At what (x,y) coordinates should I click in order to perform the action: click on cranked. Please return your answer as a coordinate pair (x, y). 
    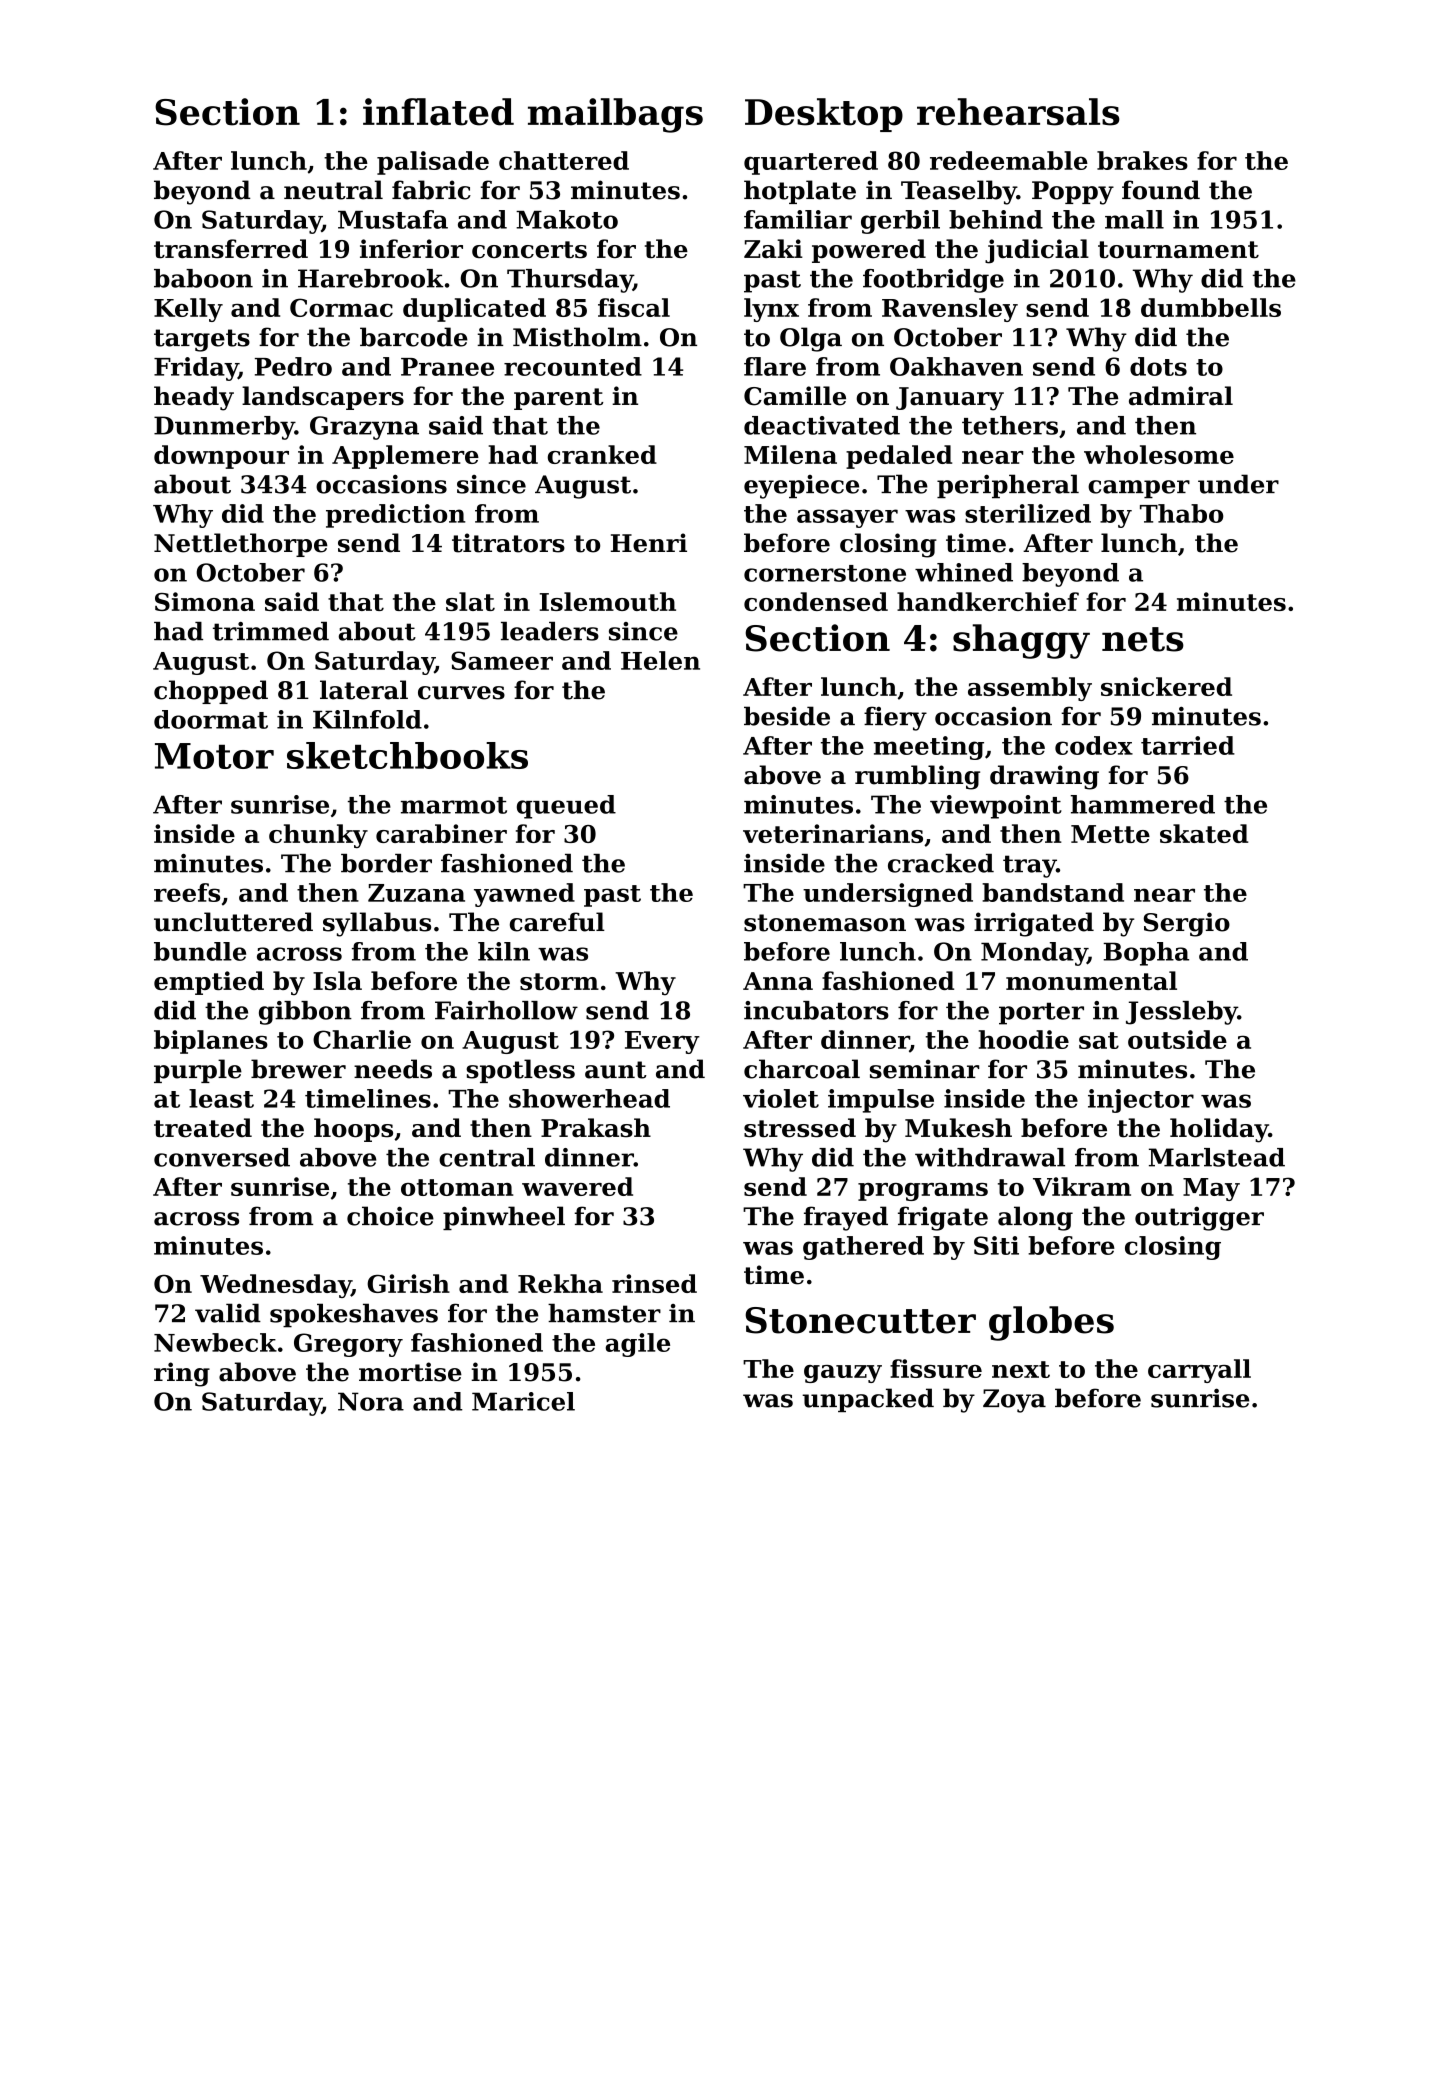
    Looking at the image, I should click on (602, 454).
